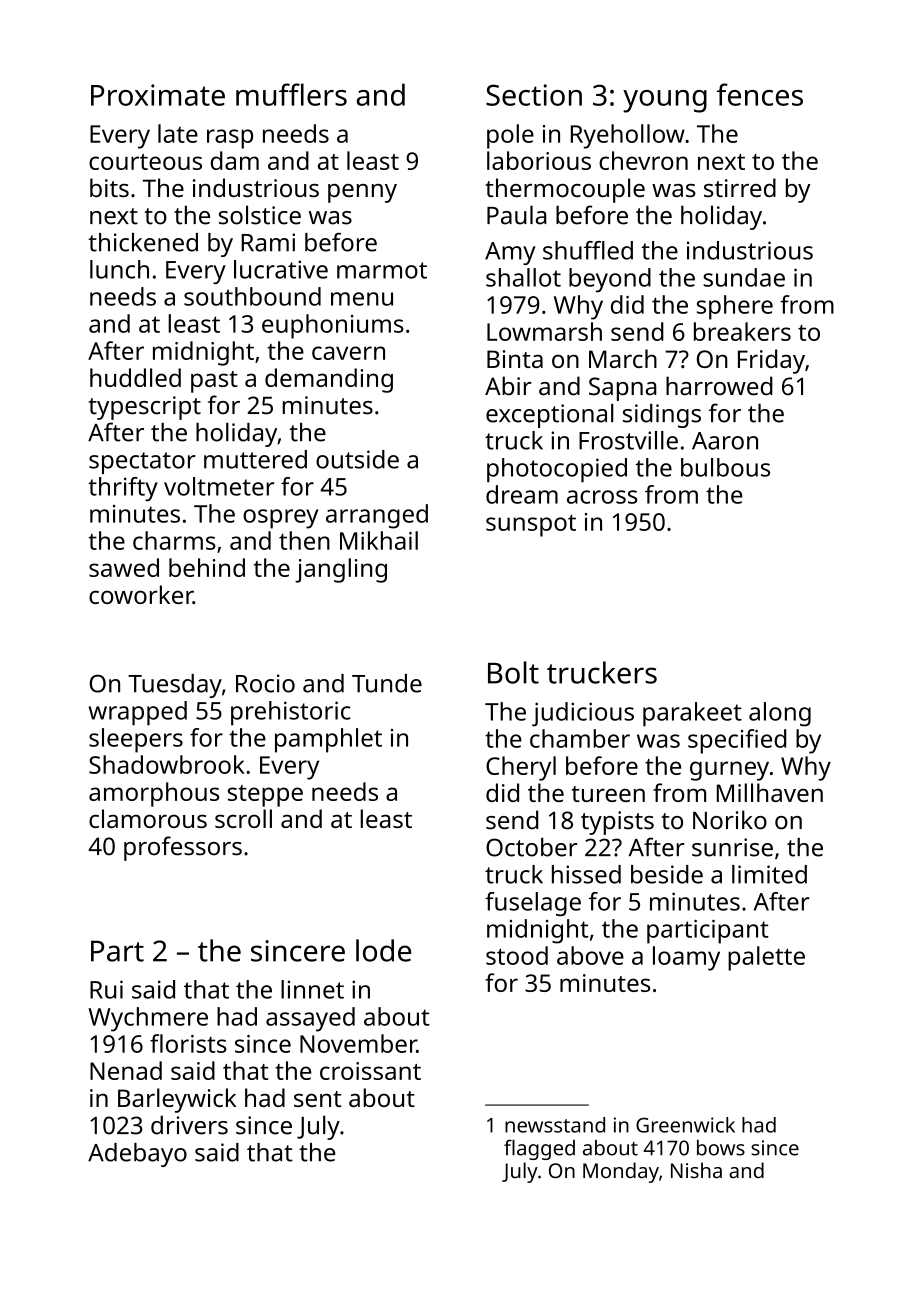  I want to click on fences, so click(760, 94).
